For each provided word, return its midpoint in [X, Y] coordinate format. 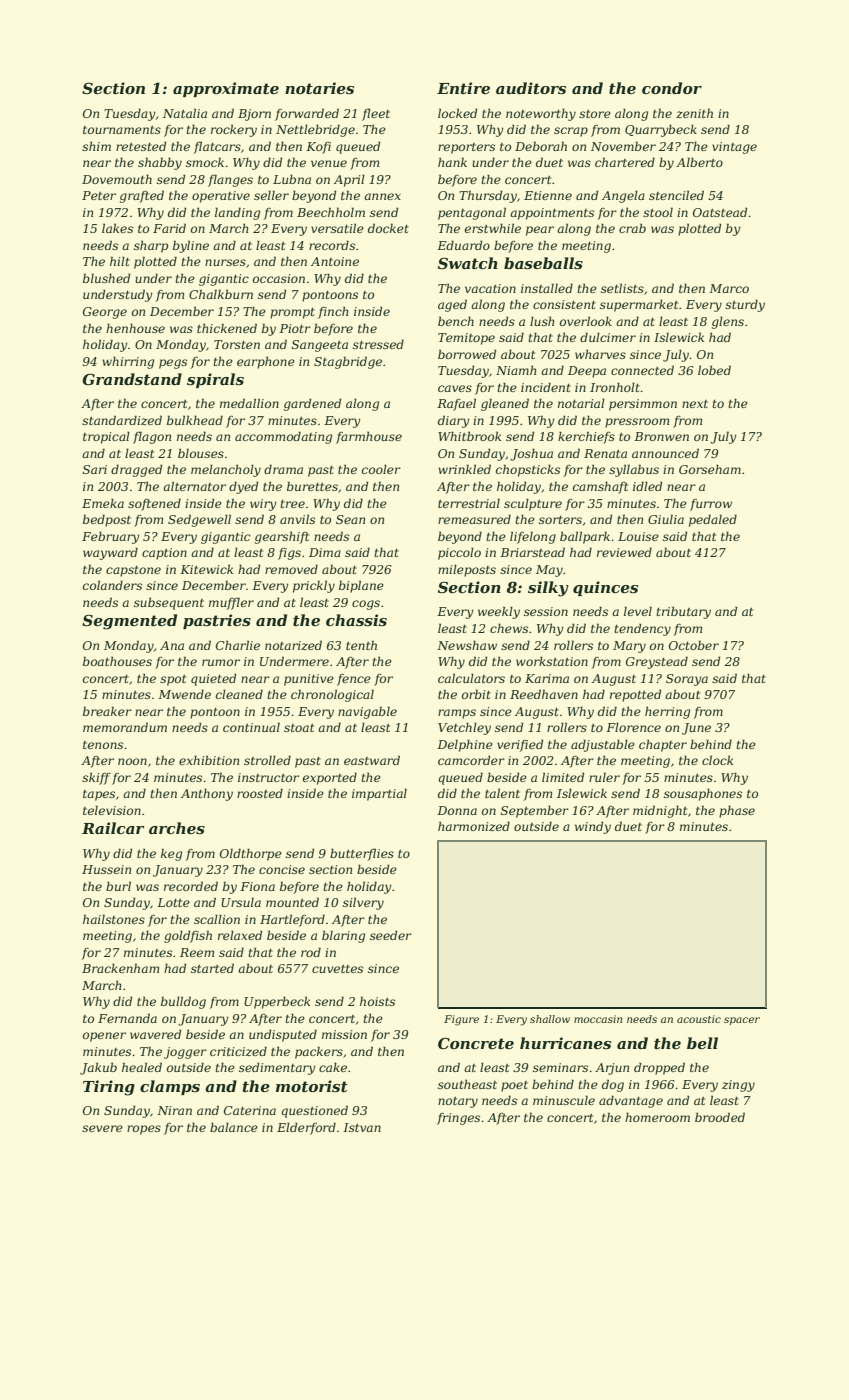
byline [191, 246]
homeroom [657, 1117]
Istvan [362, 1127]
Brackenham [120, 968]
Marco [729, 288]
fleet [376, 114]
